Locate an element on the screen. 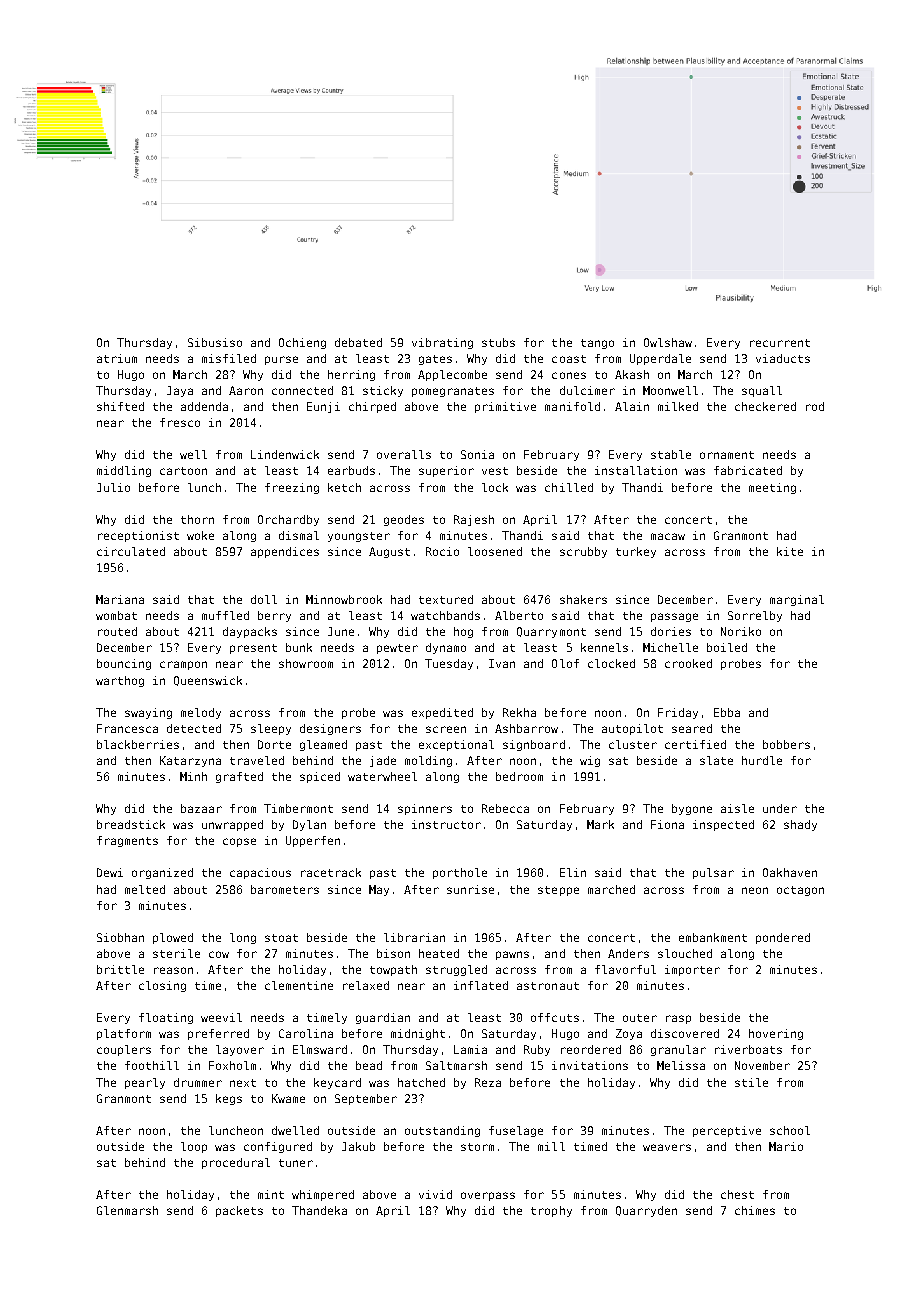  sunrise is located at coordinates (470, 889).
